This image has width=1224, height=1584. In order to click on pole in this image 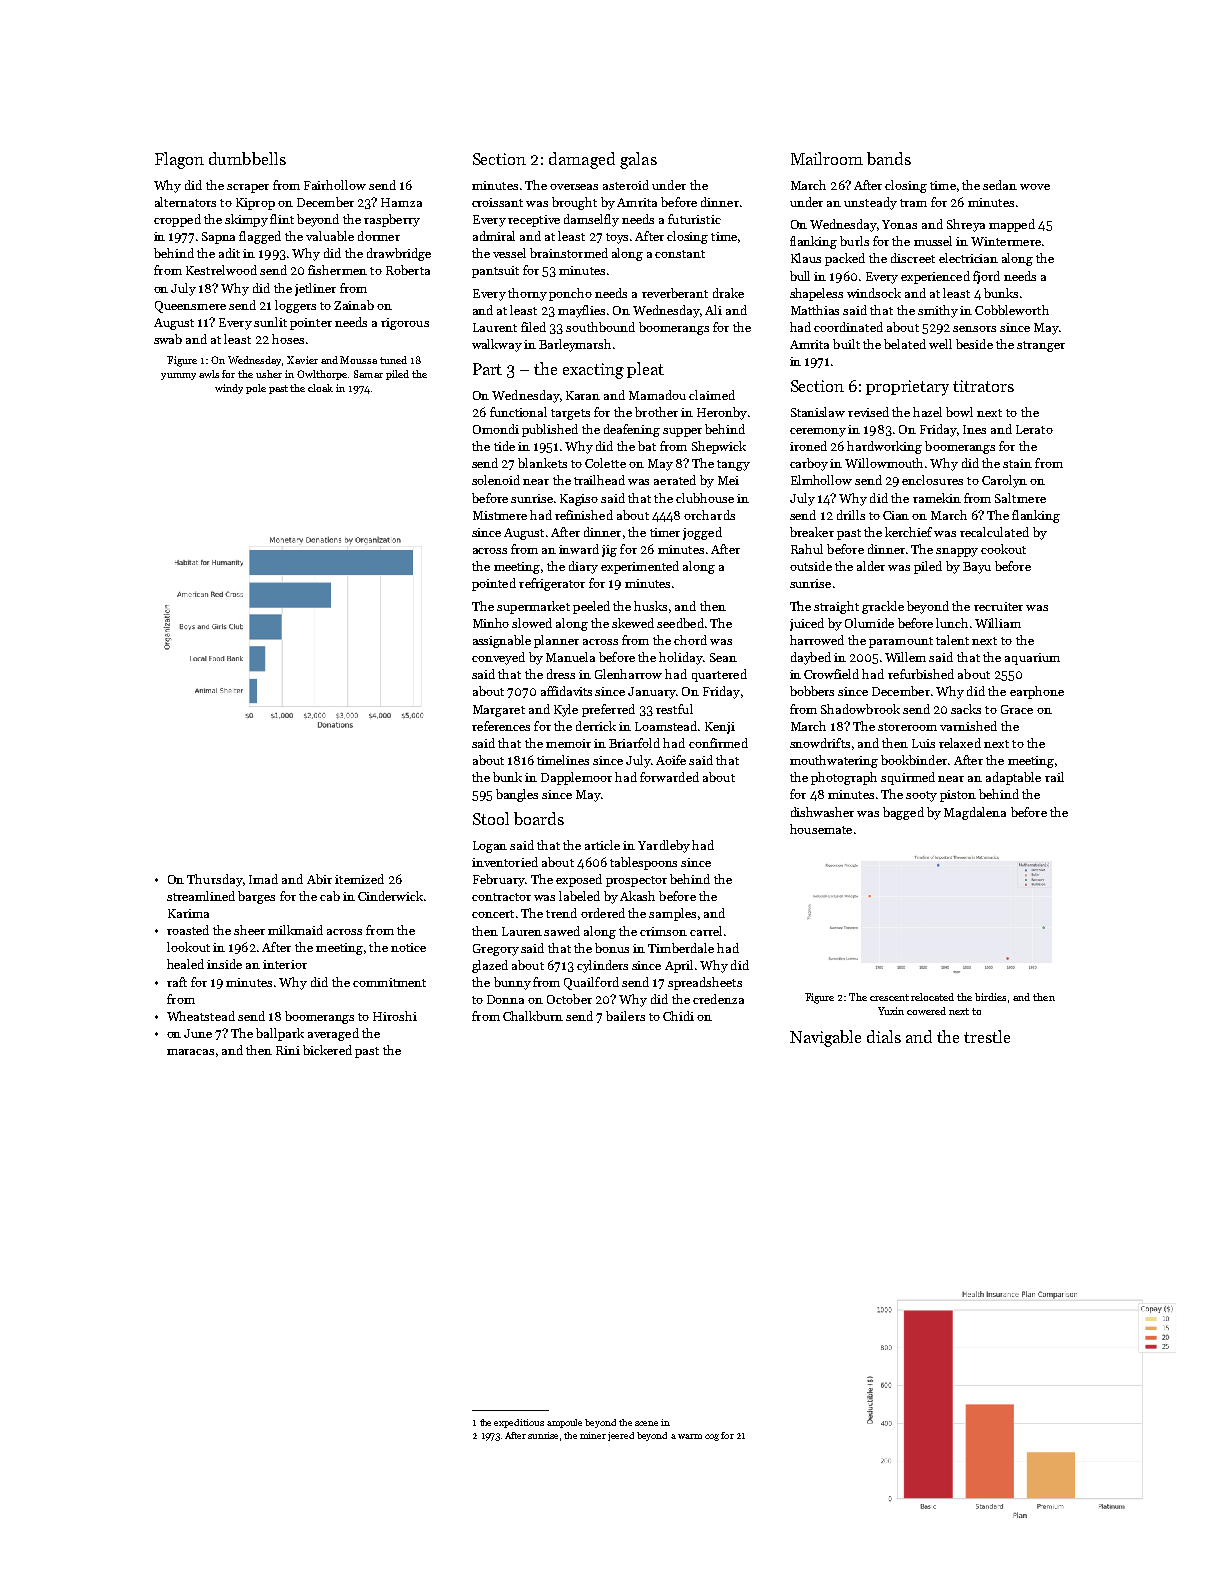, I will do `click(256, 389)`.
